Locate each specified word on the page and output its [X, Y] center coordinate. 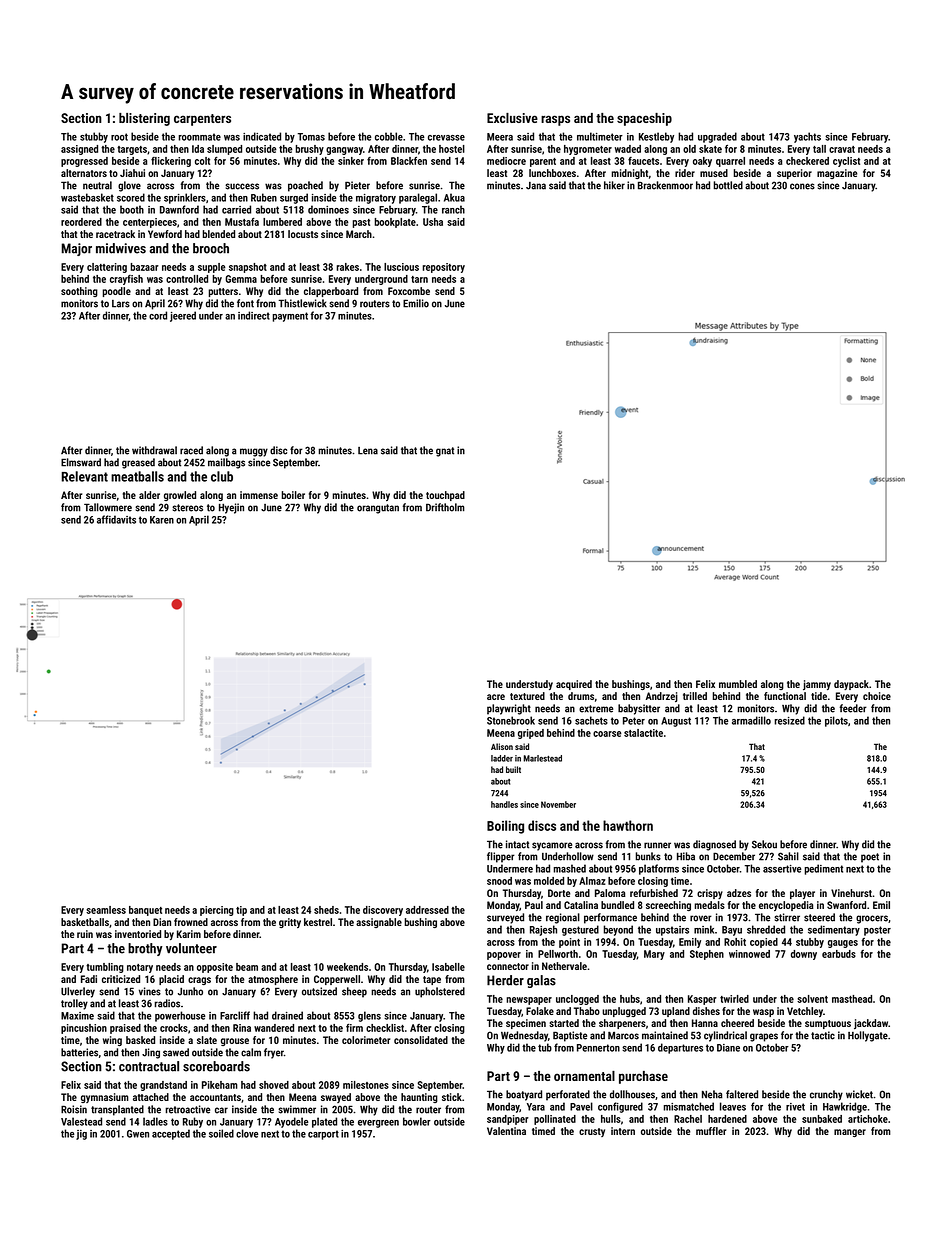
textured [527, 696]
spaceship [644, 119]
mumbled [738, 684]
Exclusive [512, 118]
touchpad [445, 496]
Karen [162, 520]
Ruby [193, 1122]
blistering [144, 119]
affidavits [116, 519]
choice [877, 696]
